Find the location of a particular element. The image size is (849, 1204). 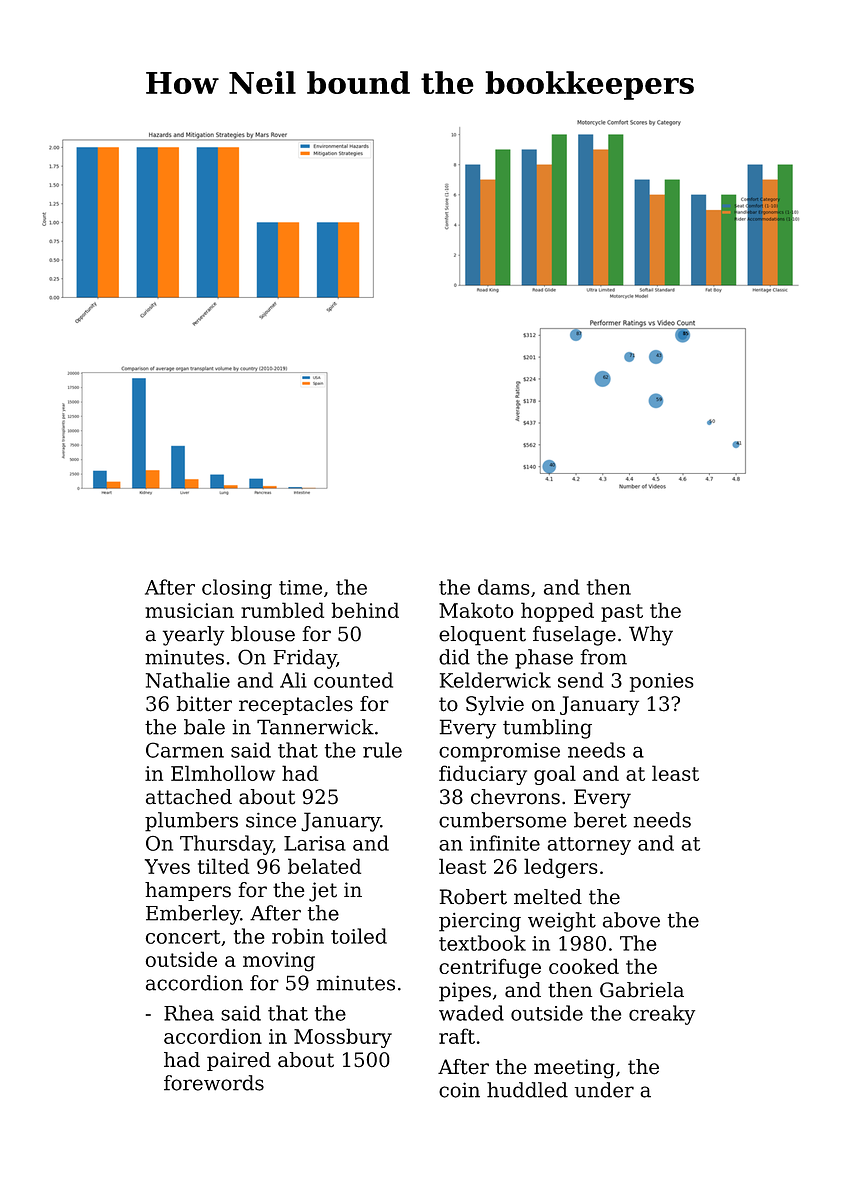

since is located at coordinates (271, 820).
